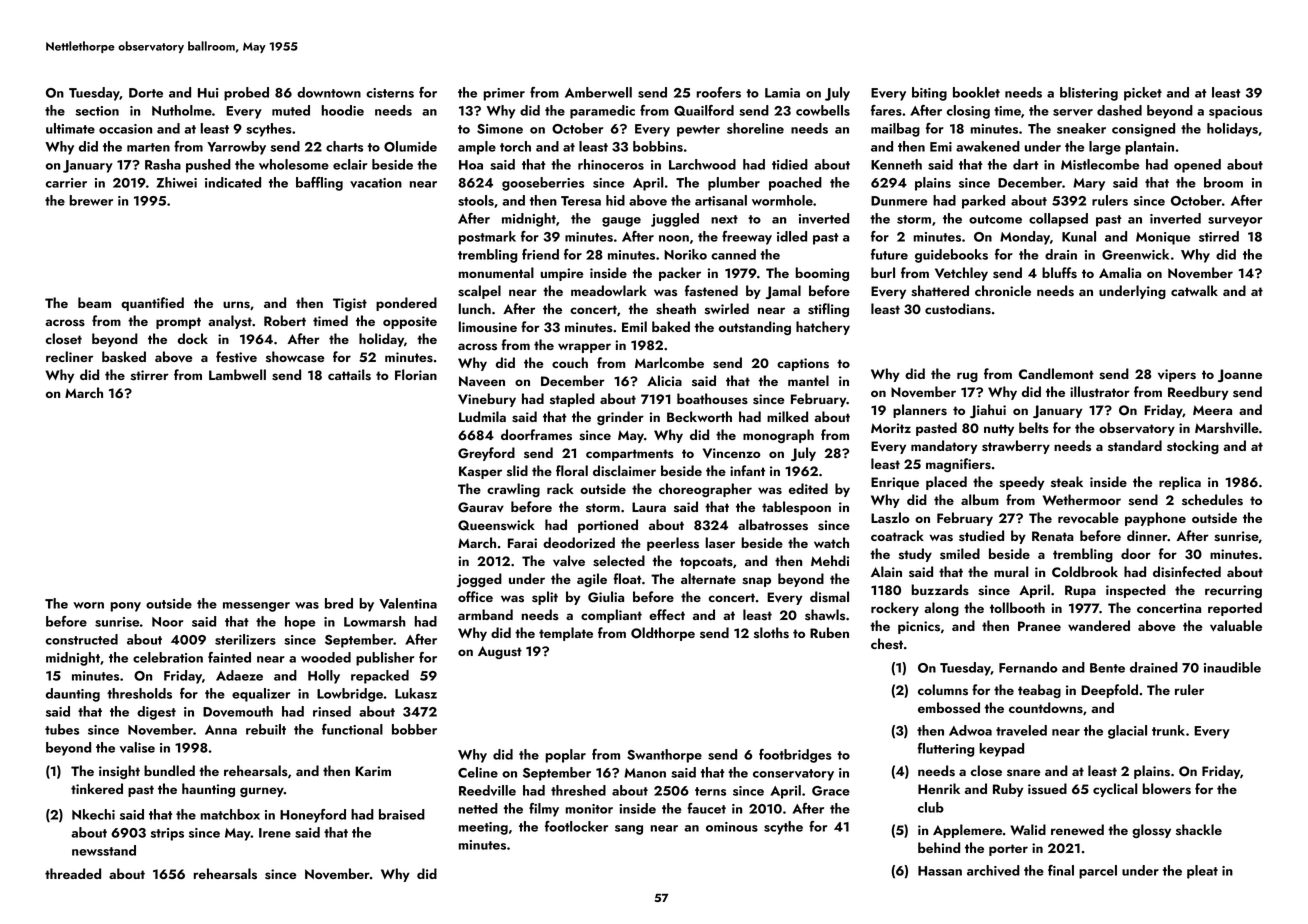 The image size is (1308, 924). What do you see at coordinates (1079, 236) in the screenshot?
I see `Kunal` at bounding box center [1079, 236].
